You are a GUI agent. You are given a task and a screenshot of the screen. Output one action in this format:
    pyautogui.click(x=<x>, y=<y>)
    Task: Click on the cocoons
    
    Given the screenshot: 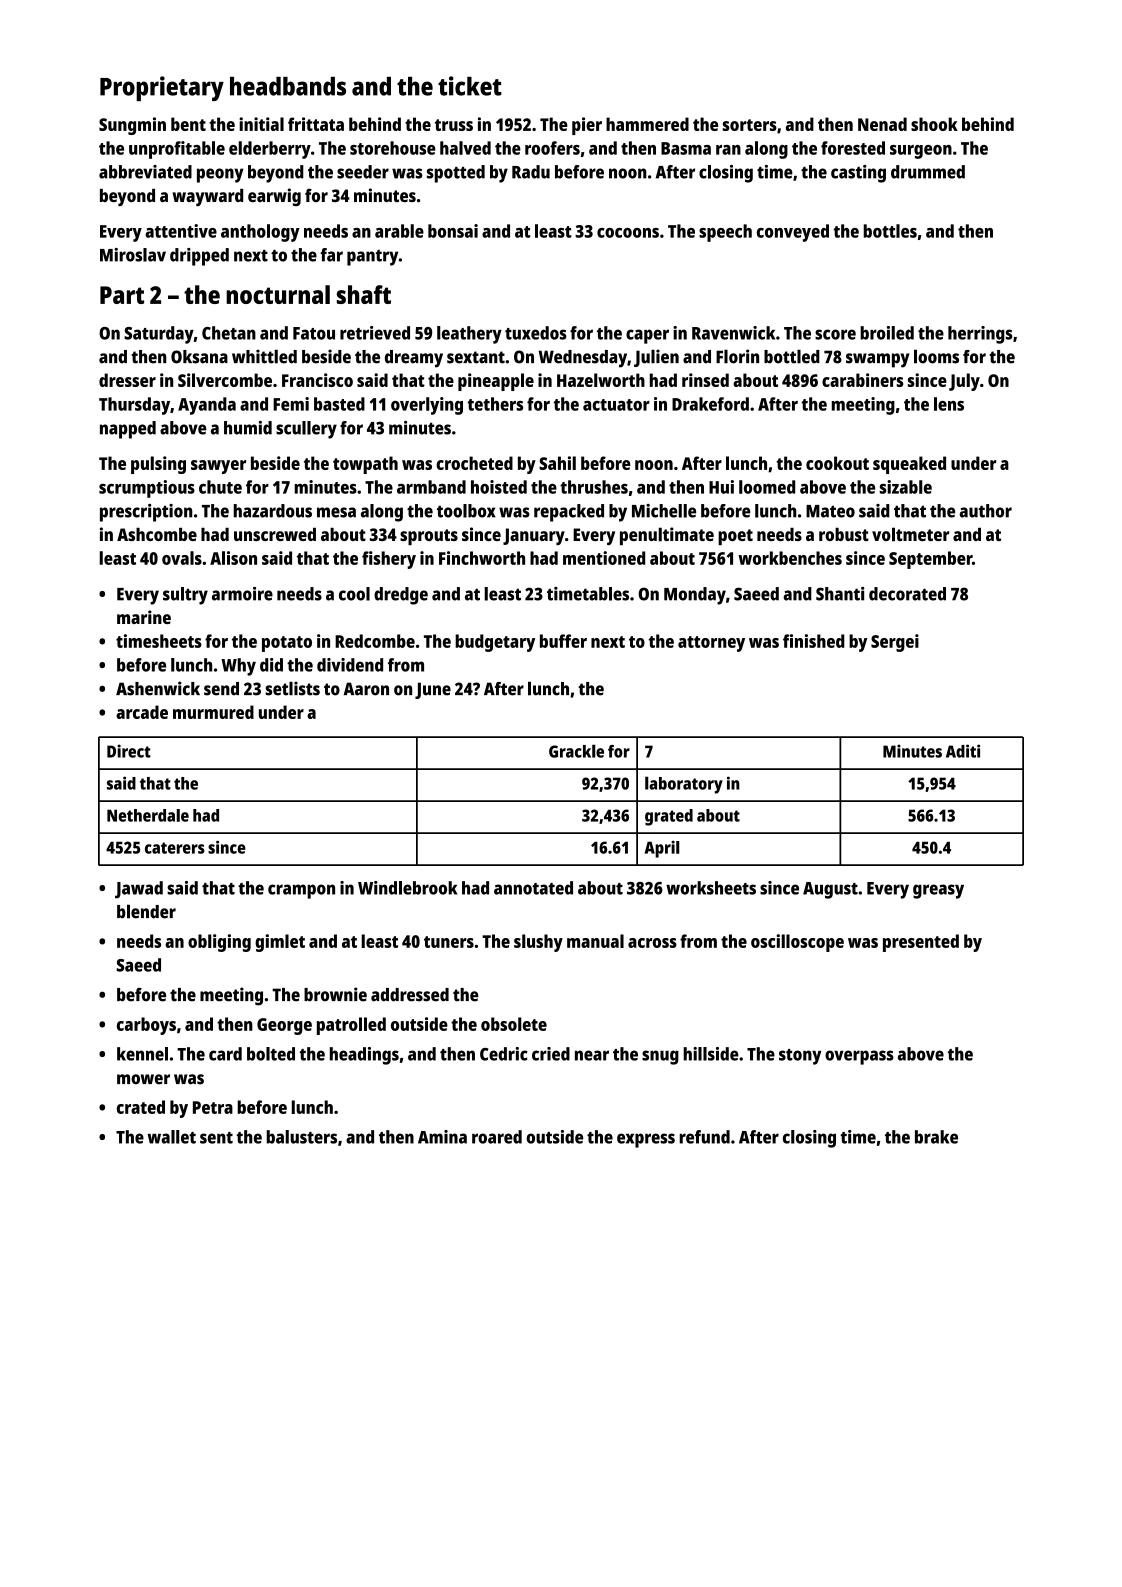 What is the action you would take?
    pyautogui.click(x=628, y=233)
